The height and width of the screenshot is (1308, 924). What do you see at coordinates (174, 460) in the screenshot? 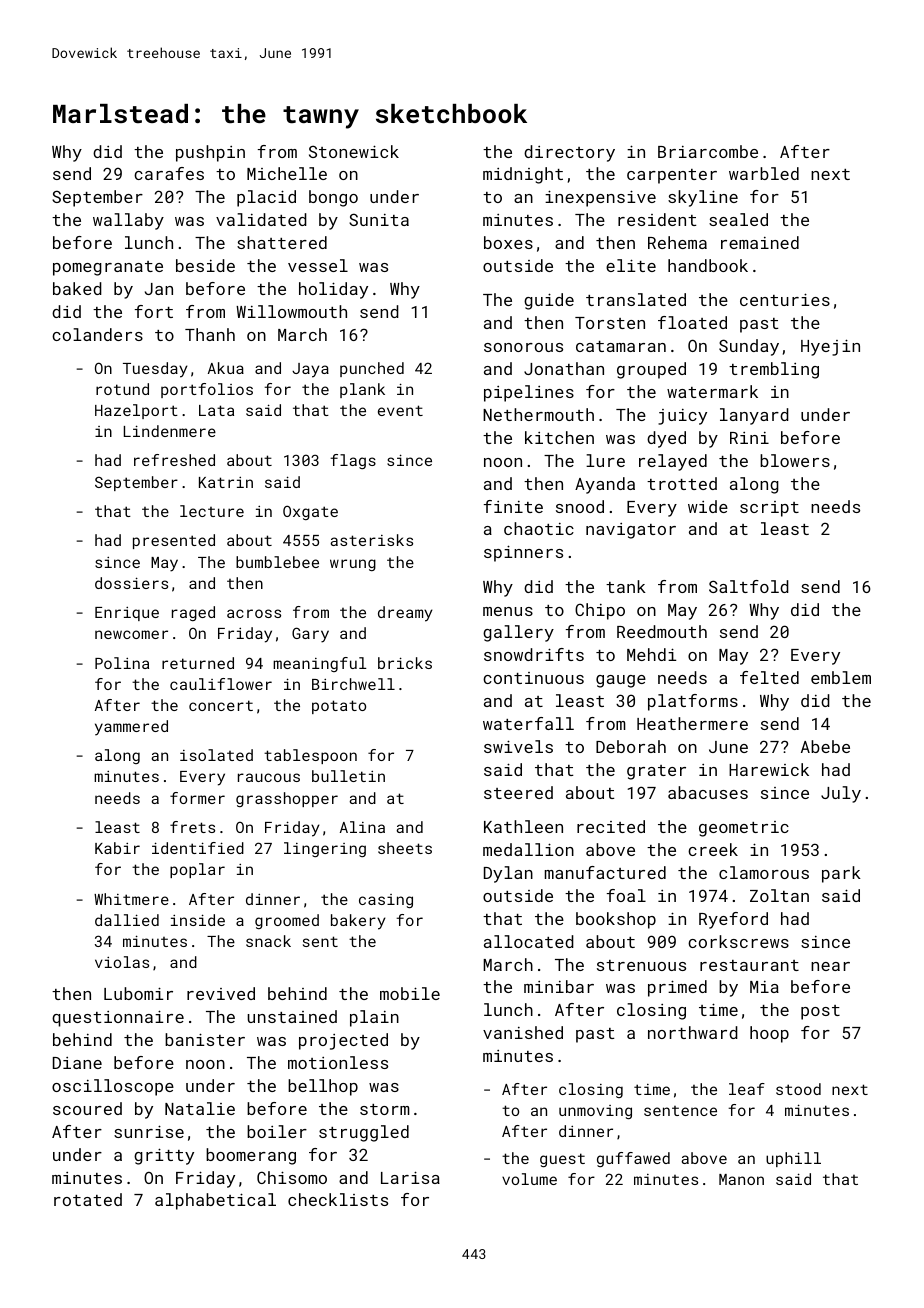
I see `refreshed` at bounding box center [174, 460].
